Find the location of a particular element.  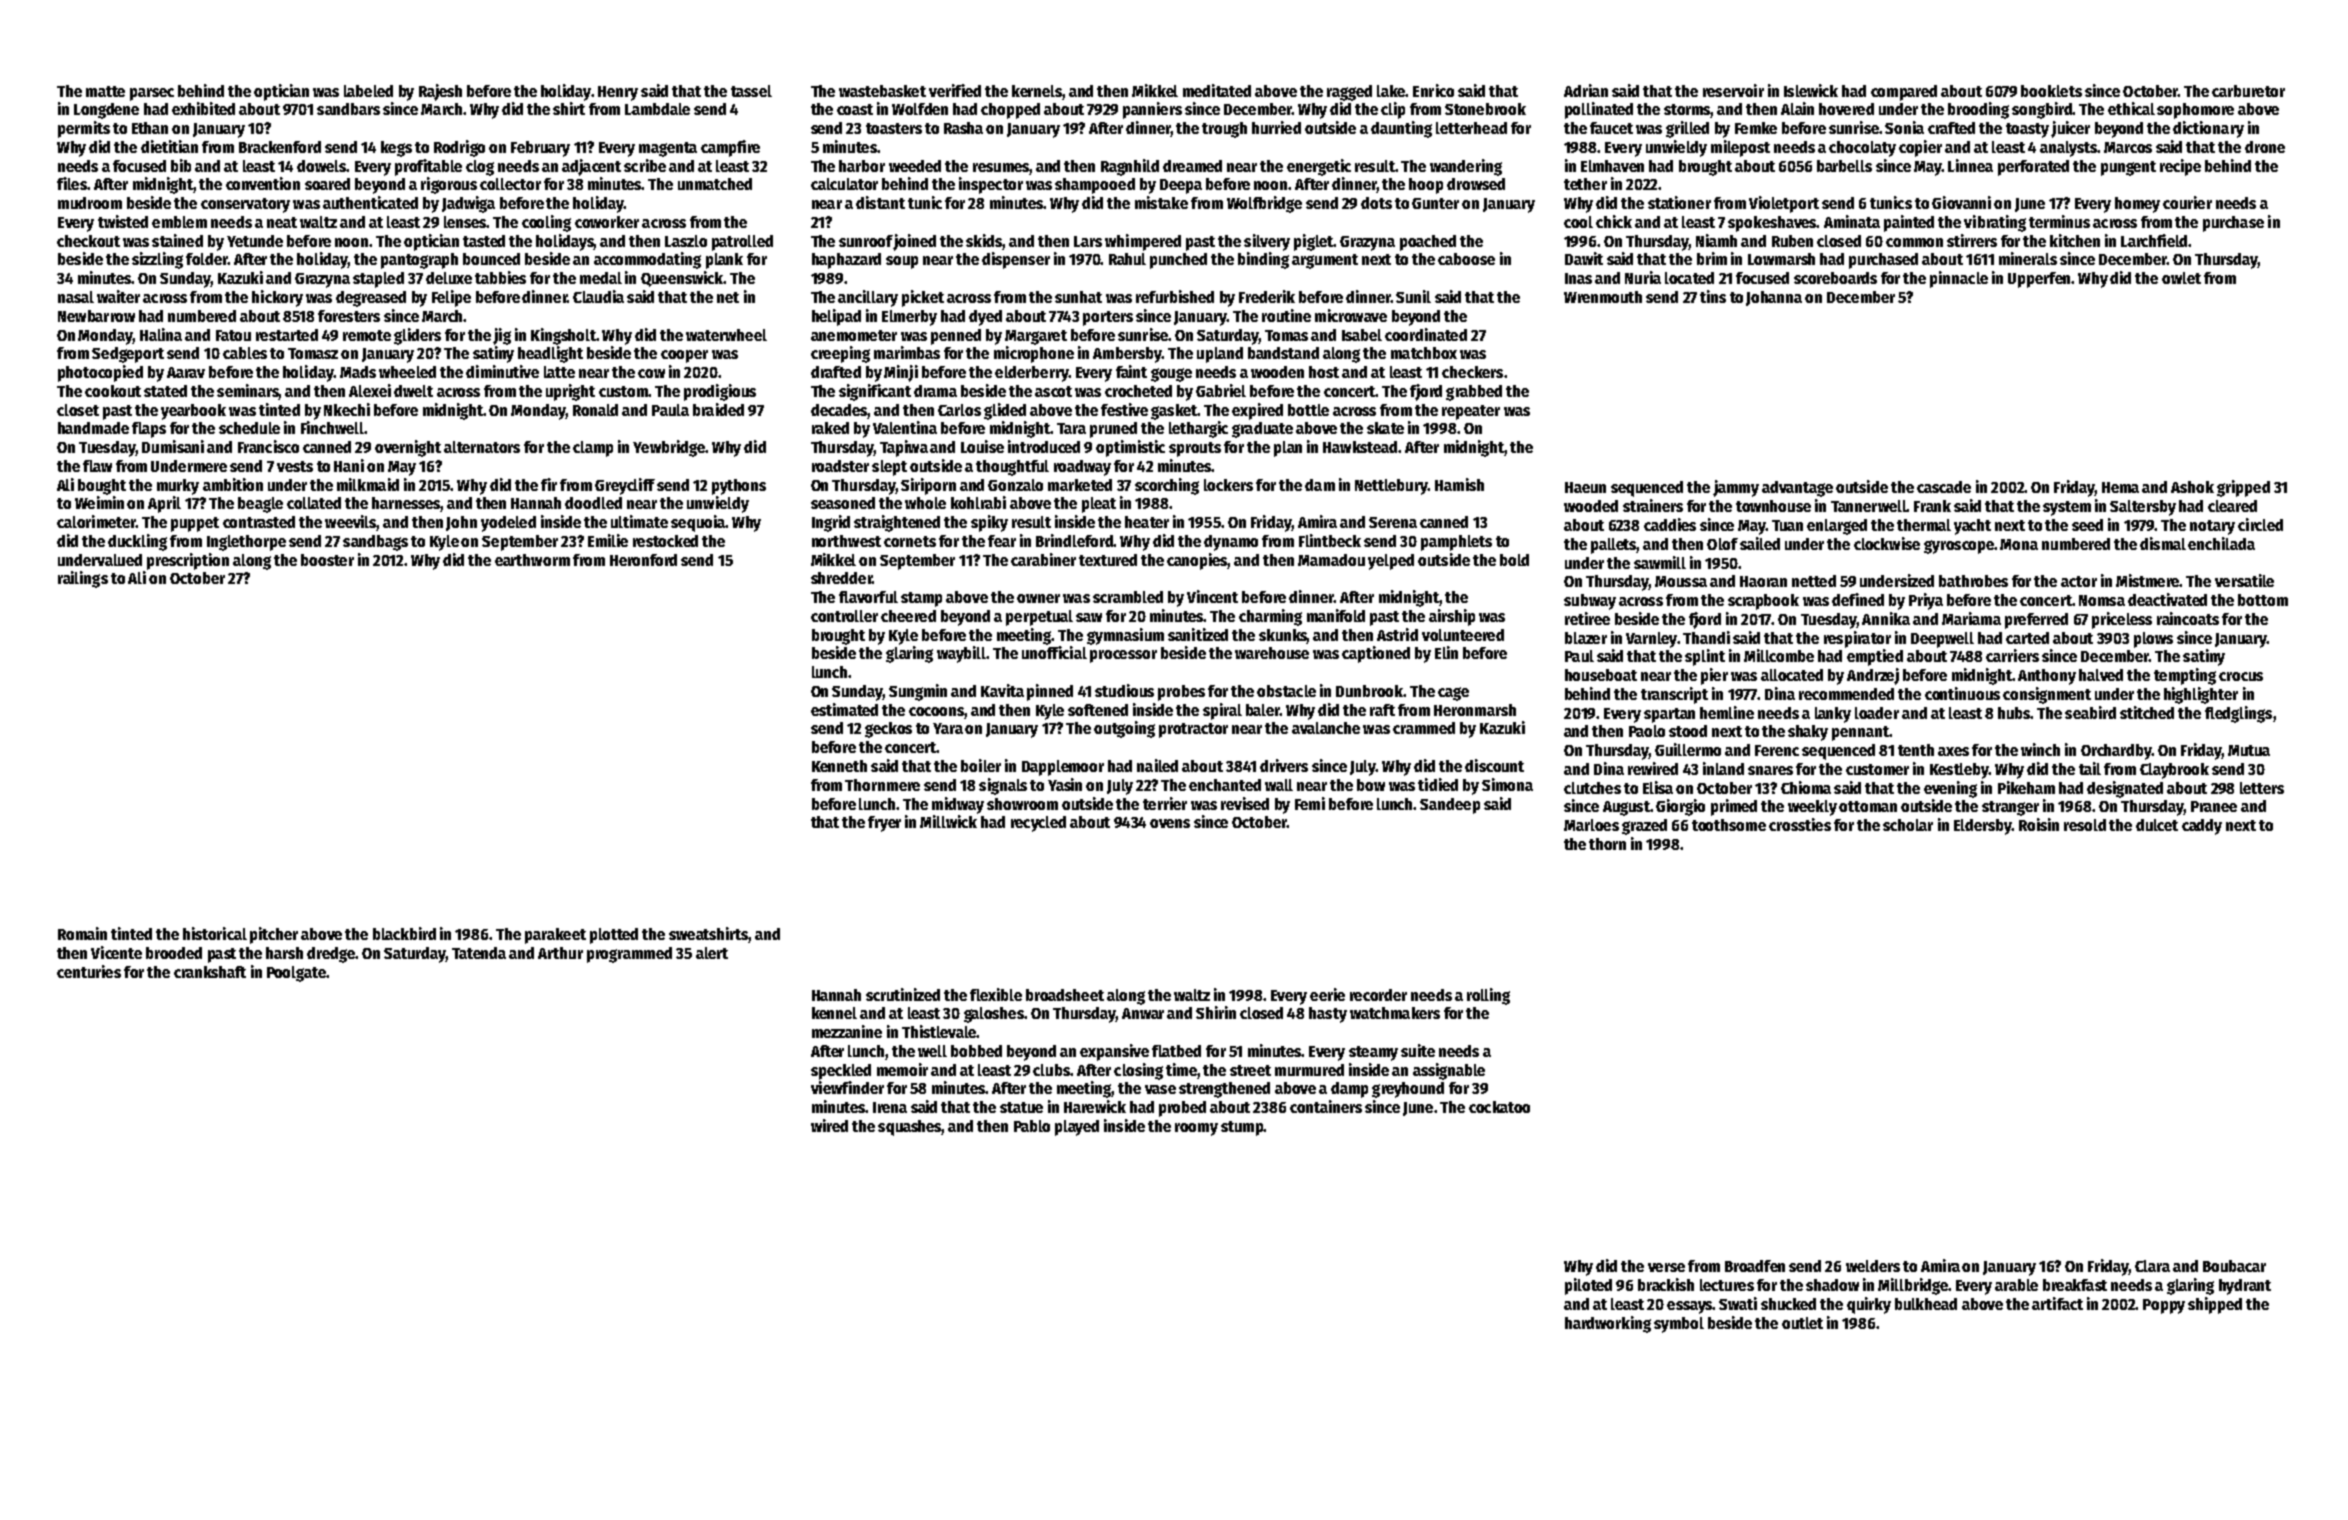

Linnea is located at coordinates (1970, 165).
